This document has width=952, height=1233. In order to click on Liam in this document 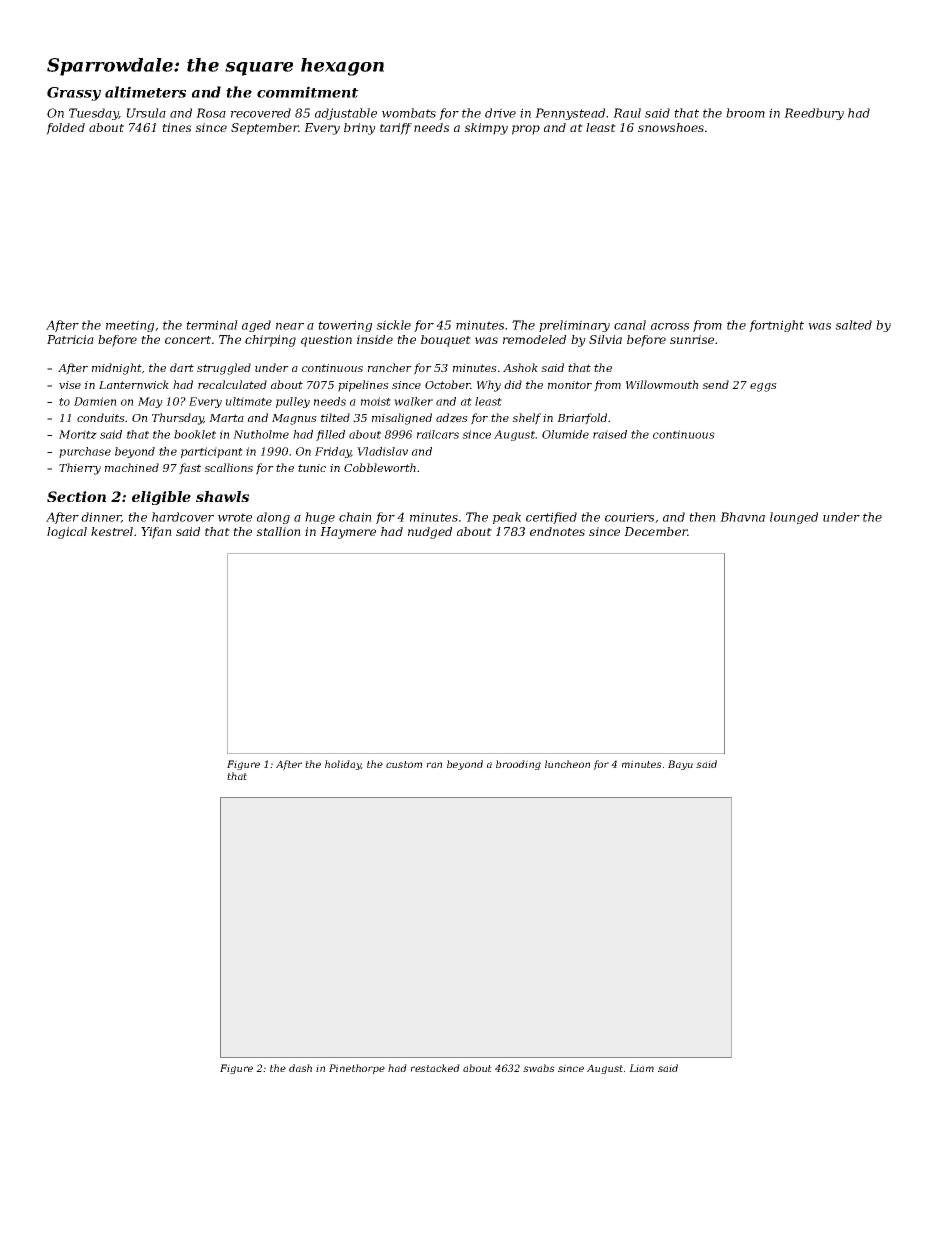, I will do `click(641, 1068)`.
